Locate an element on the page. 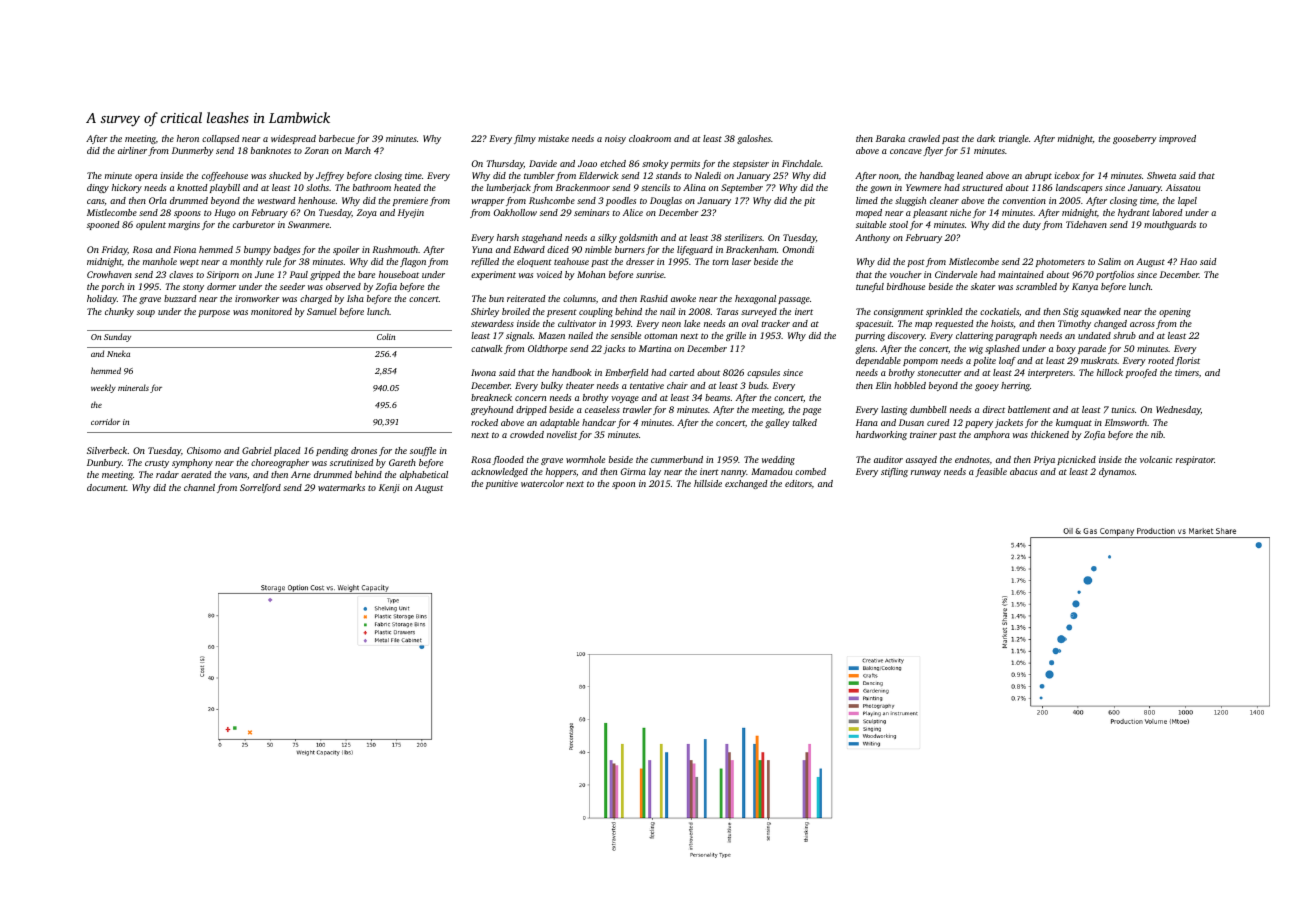 This image has height=924, width=1308. cloakroom is located at coordinates (650, 138).
